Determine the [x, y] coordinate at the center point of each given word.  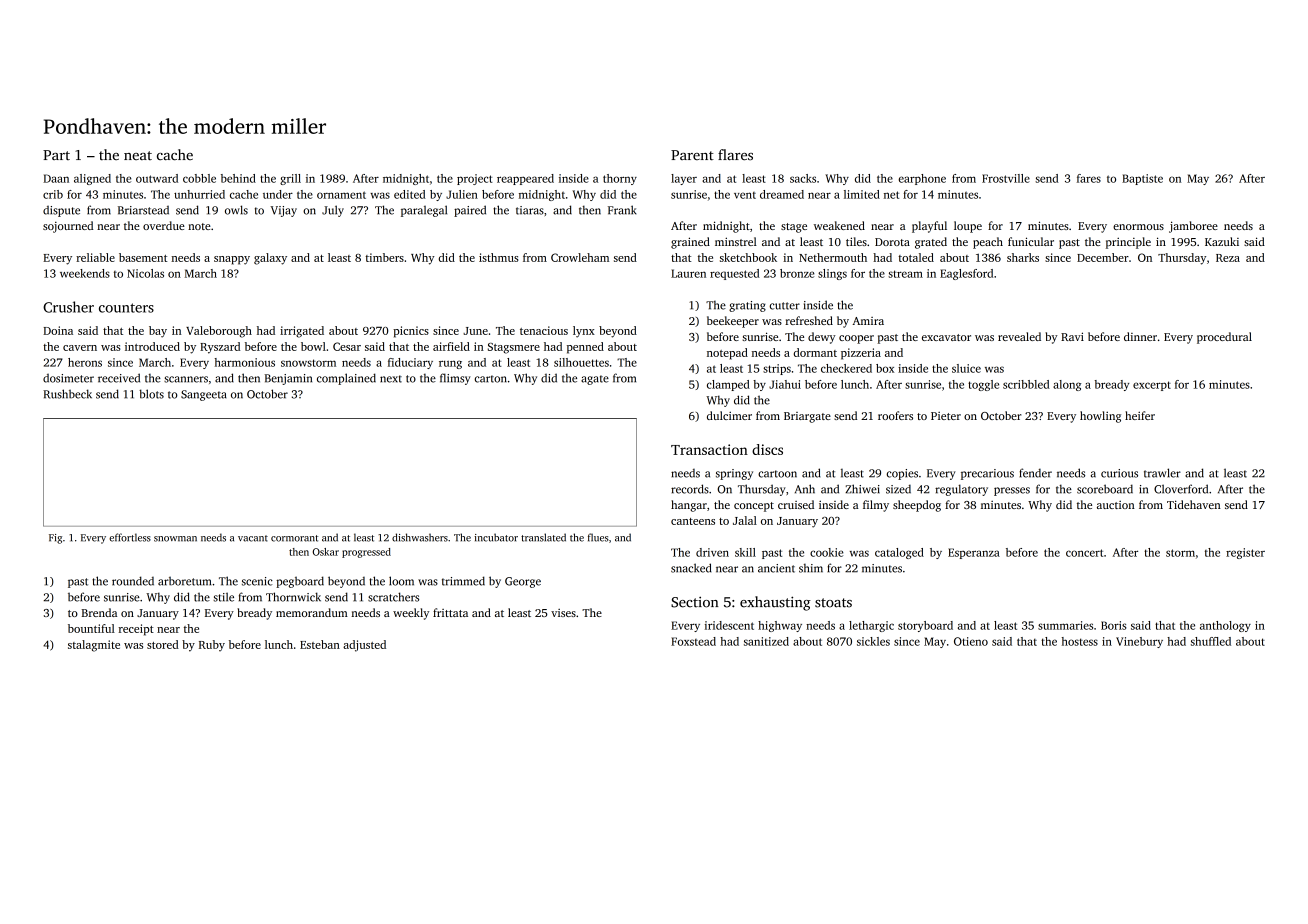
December [1103, 257]
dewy [822, 338]
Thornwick [293, 597]
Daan [56, 178]
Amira [868, 321]
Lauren [688, 273]
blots [151, 394]
